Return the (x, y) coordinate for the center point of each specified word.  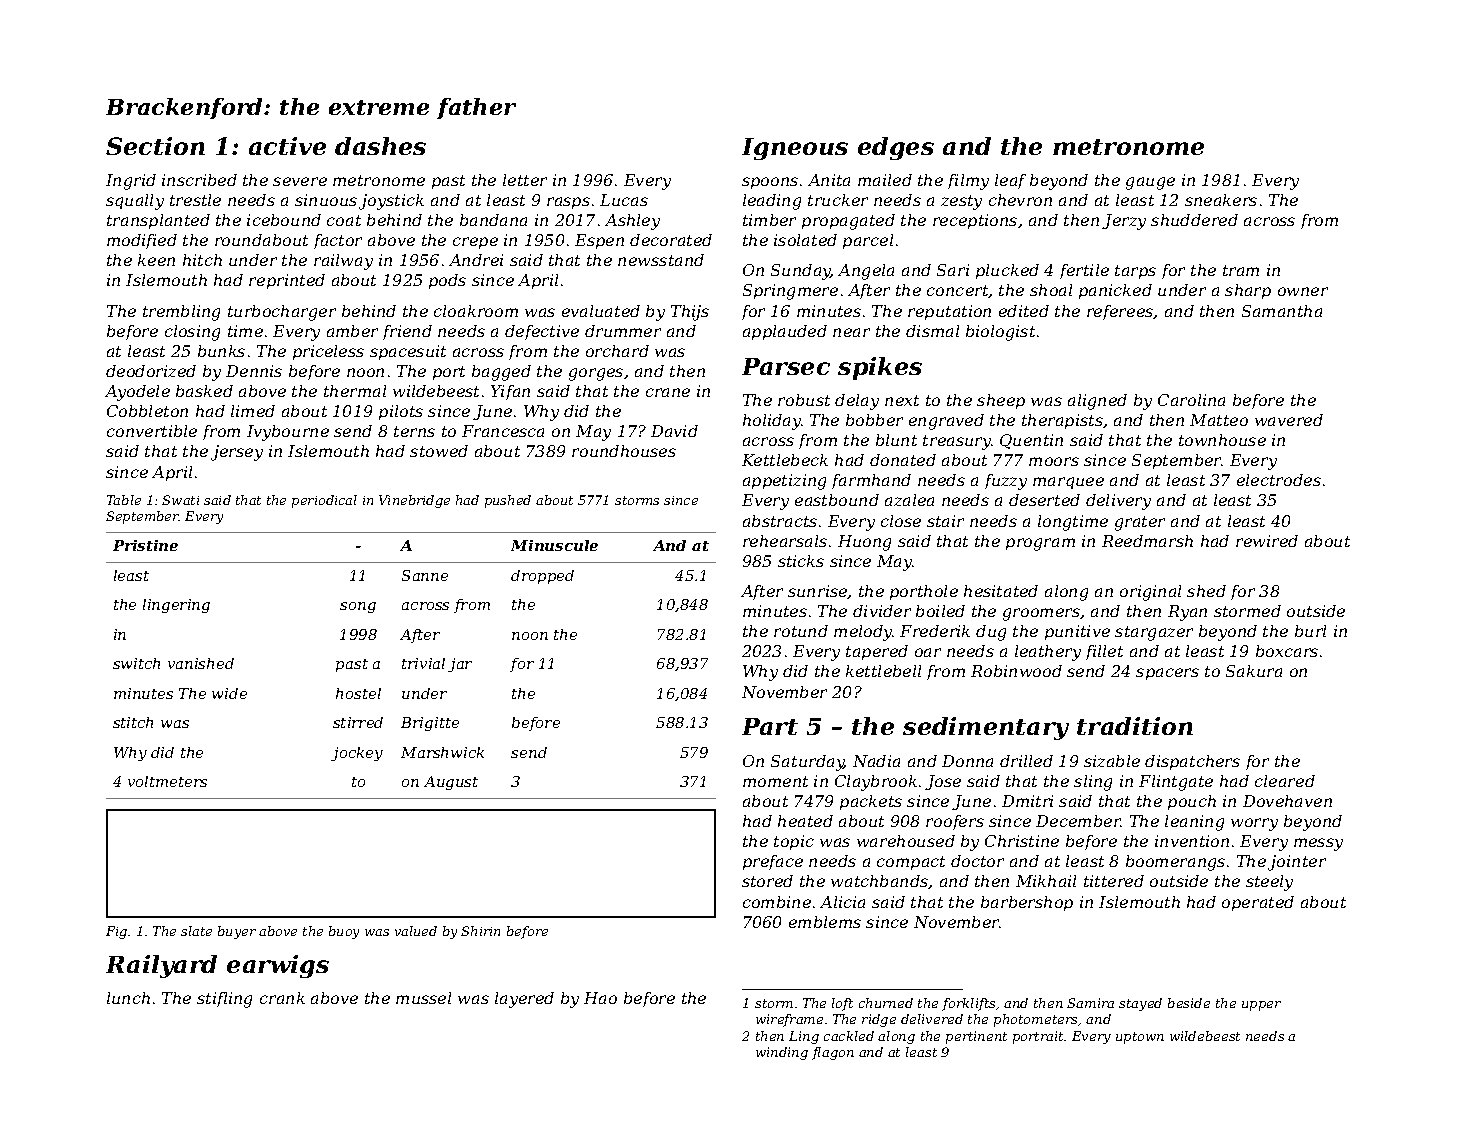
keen (156, 260)
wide (229, 693)
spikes (880, 368)
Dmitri (1027, 801)
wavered (1289, 420)
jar (460, 665)
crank (282, 998)
